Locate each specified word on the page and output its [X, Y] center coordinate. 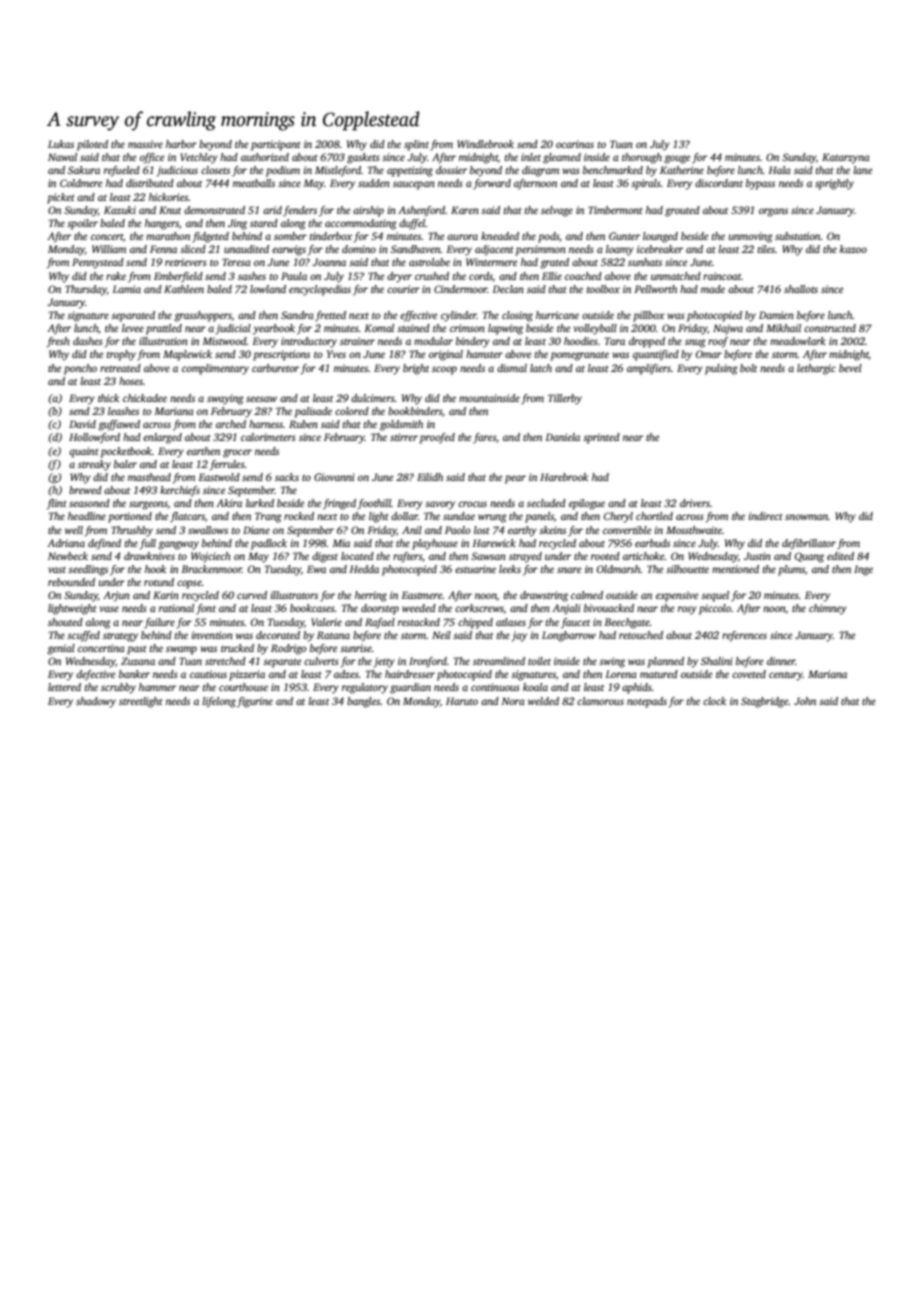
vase [109, 609]
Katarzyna [846, 158]
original [446, 355]
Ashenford [421, 211]
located [357, 556]
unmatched [676, 276]
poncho [80, 369]
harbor [181, 144]
